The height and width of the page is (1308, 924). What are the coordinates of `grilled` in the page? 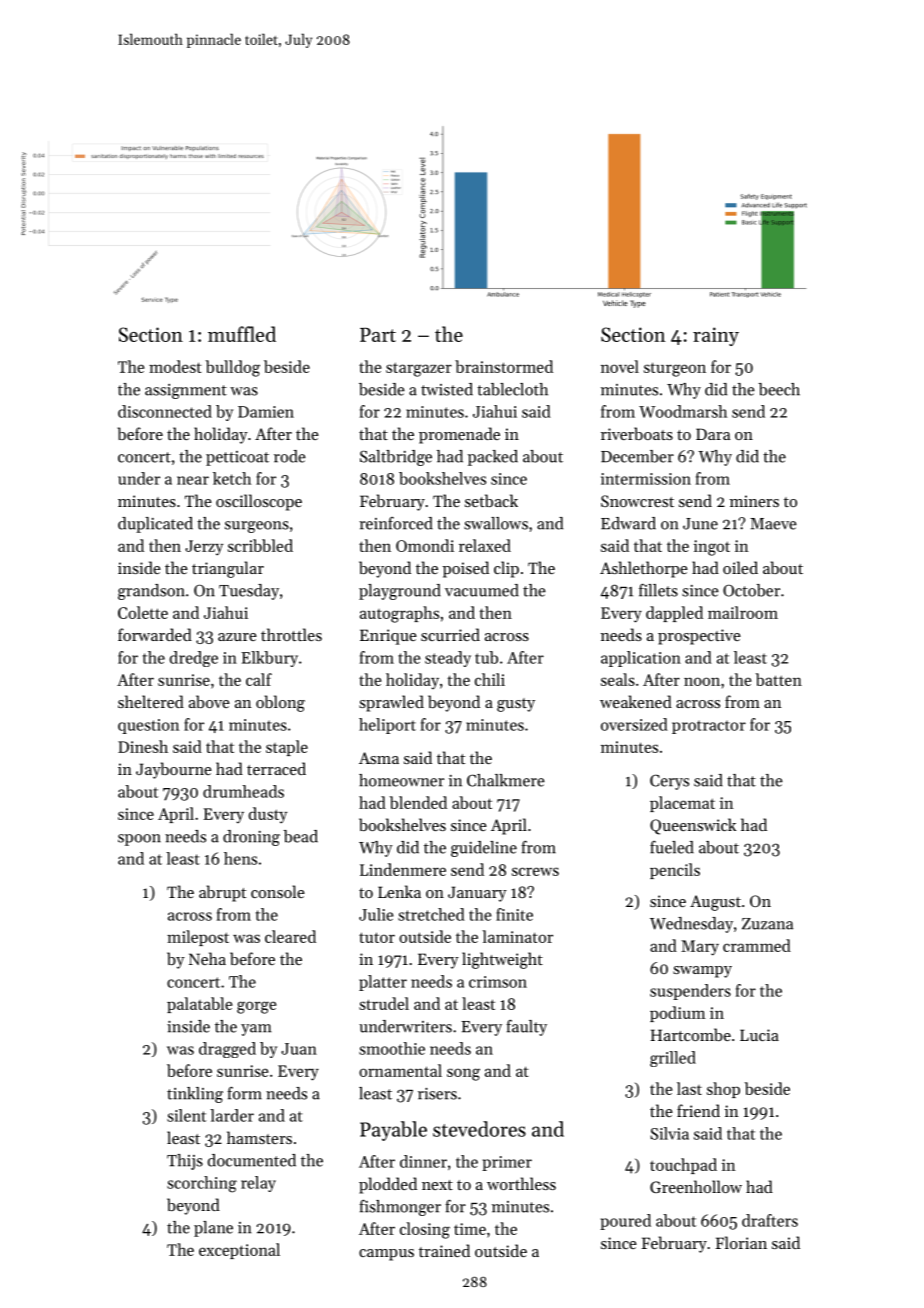 It's located at (673, 1059).
